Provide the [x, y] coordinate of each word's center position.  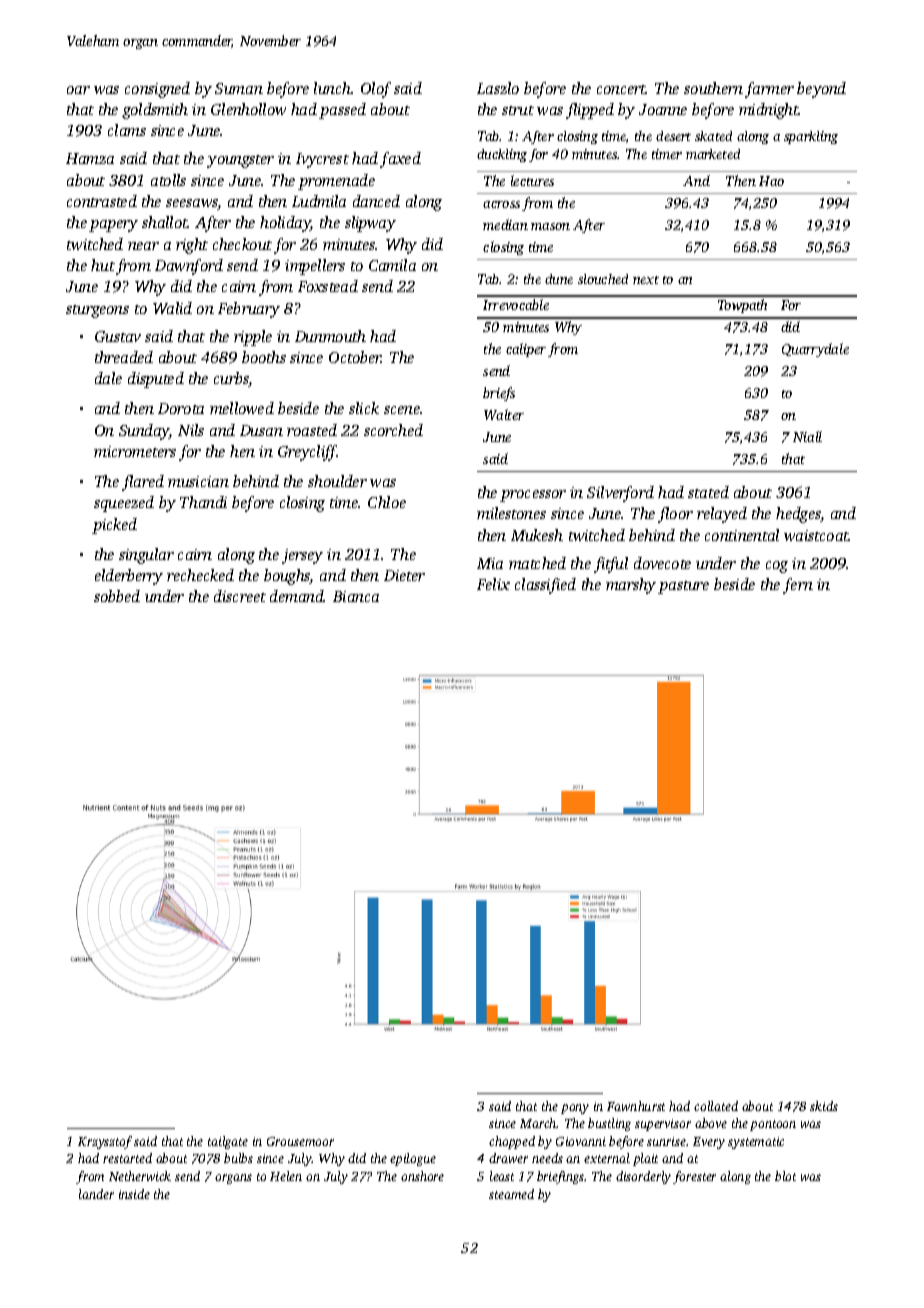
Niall [807, 436]
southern [713, 88]
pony [575, 1109]
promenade [336, 182]
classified [545, 586]
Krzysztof [105, 1142]
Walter [504, 414]
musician [198, 481]
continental [742, 535]
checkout [242, 244]
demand [297, 596]
